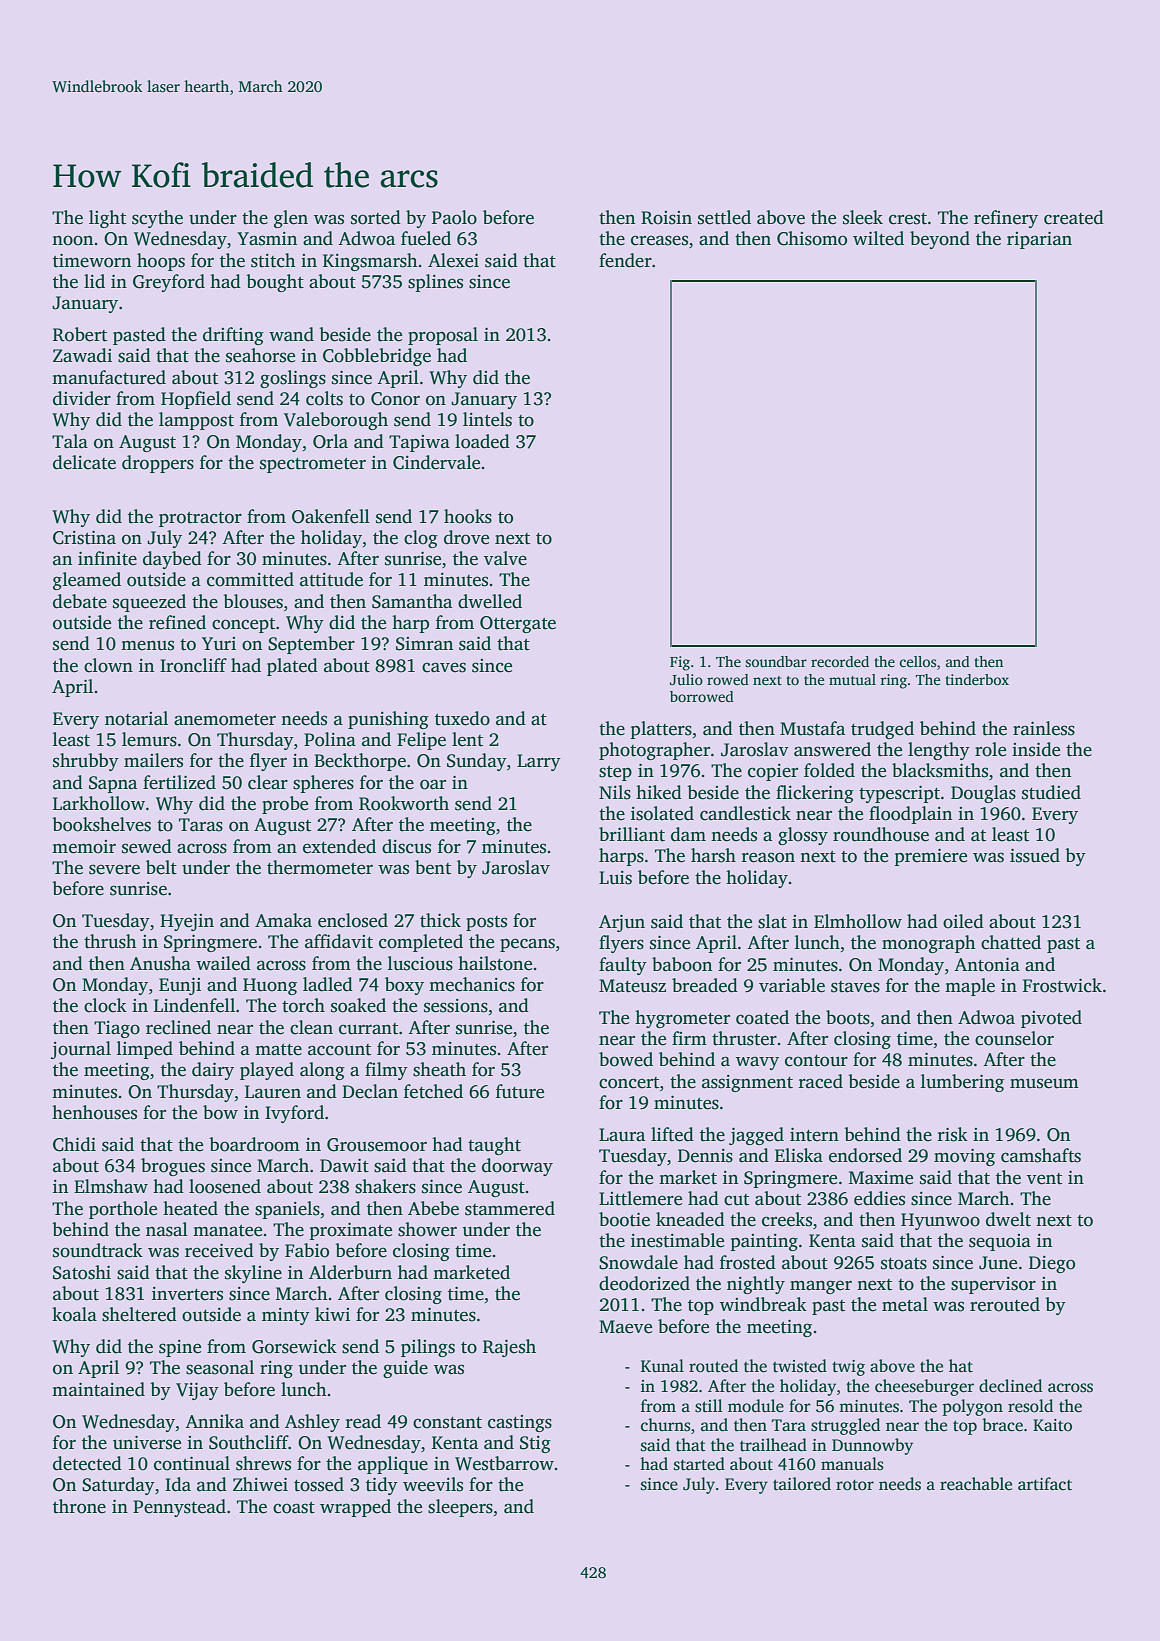 The image size is (1160, 1641). I want to click on Cristina, so click(84, 538).
